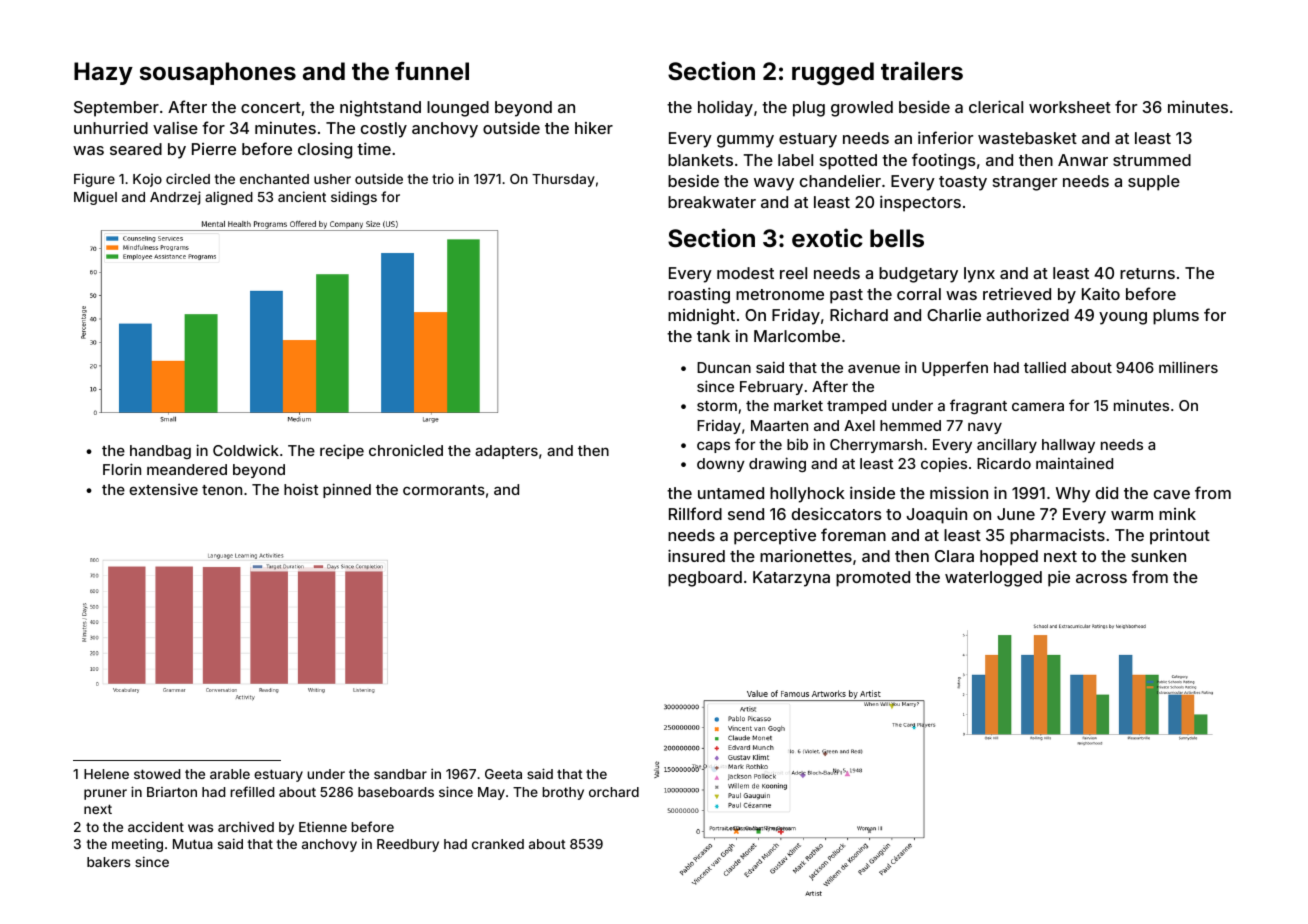  What do you see at coordinates (954, 556) in the page?
I see `Clara` at bounding box center [954, 556].
